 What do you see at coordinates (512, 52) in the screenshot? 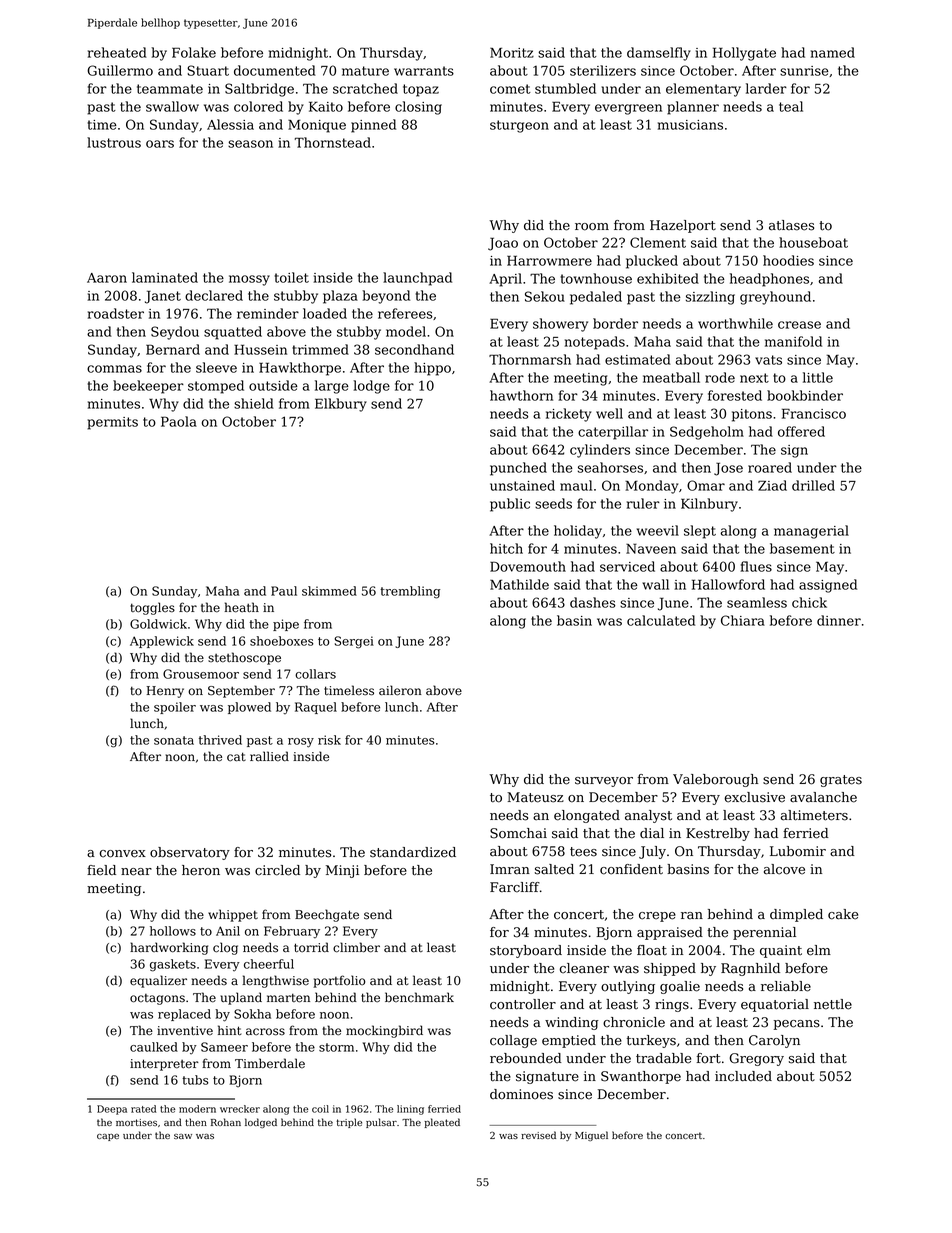
I see `Moritz` at bounding box center [512, 52].
